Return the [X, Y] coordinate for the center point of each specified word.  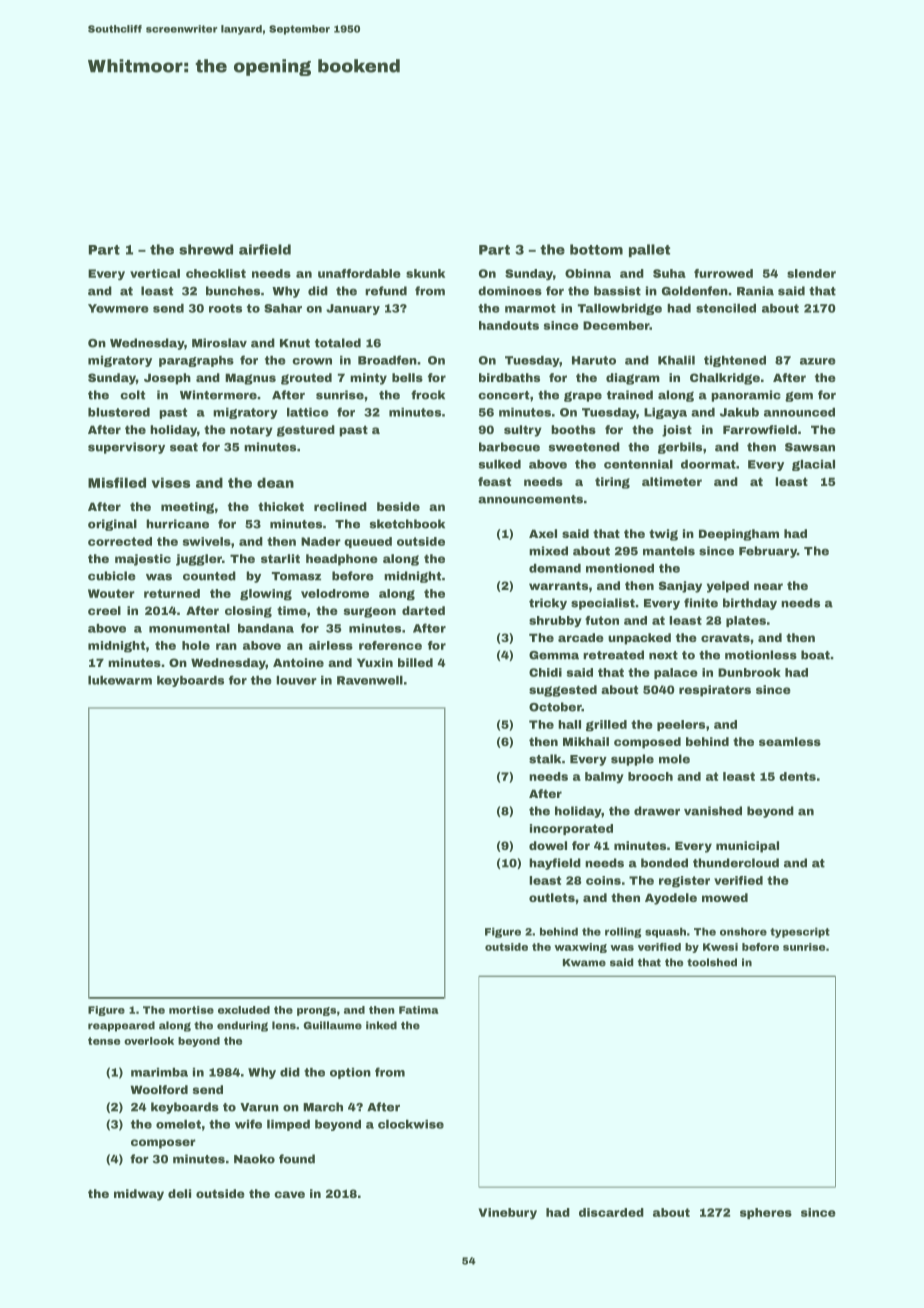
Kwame [584, 963]
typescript [800, 932]
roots [225, 308]
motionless [761, 655]
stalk [545, 759]
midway [139, 1195]
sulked [500, 464]
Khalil [676, 360]
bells [407, 377]
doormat [708, 464]
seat [184, 447]
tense [104, 1041]
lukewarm [120, 680]
